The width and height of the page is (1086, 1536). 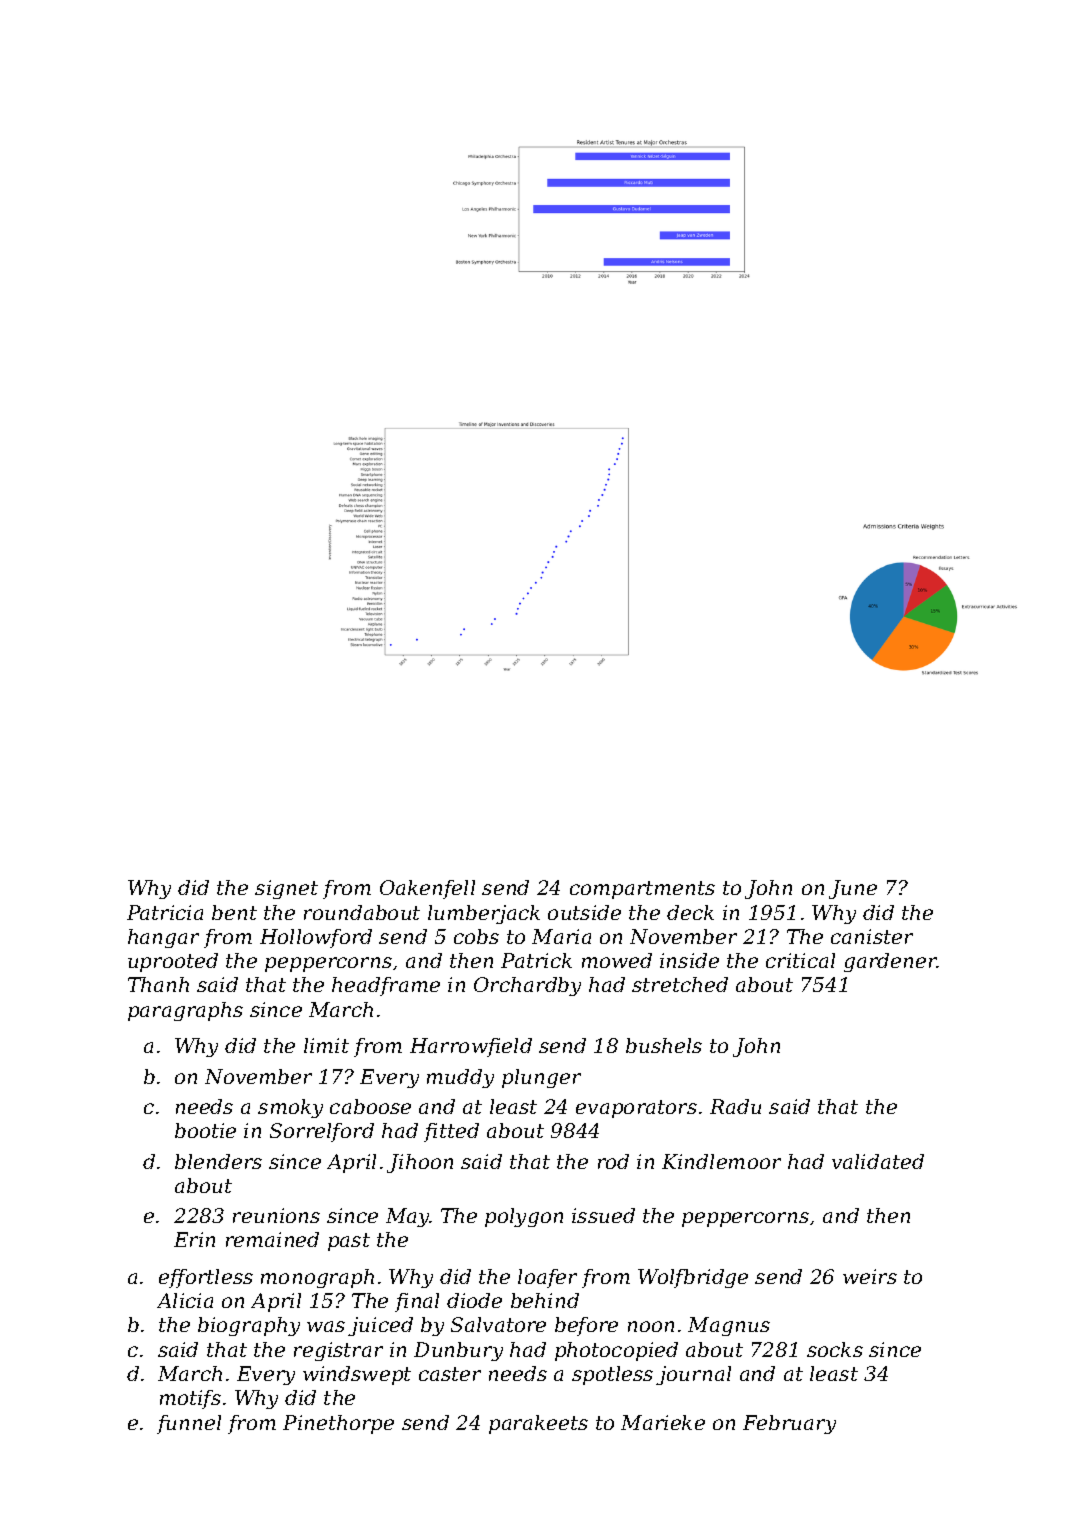 I want to click on inside, so click(x=689, y=960).
